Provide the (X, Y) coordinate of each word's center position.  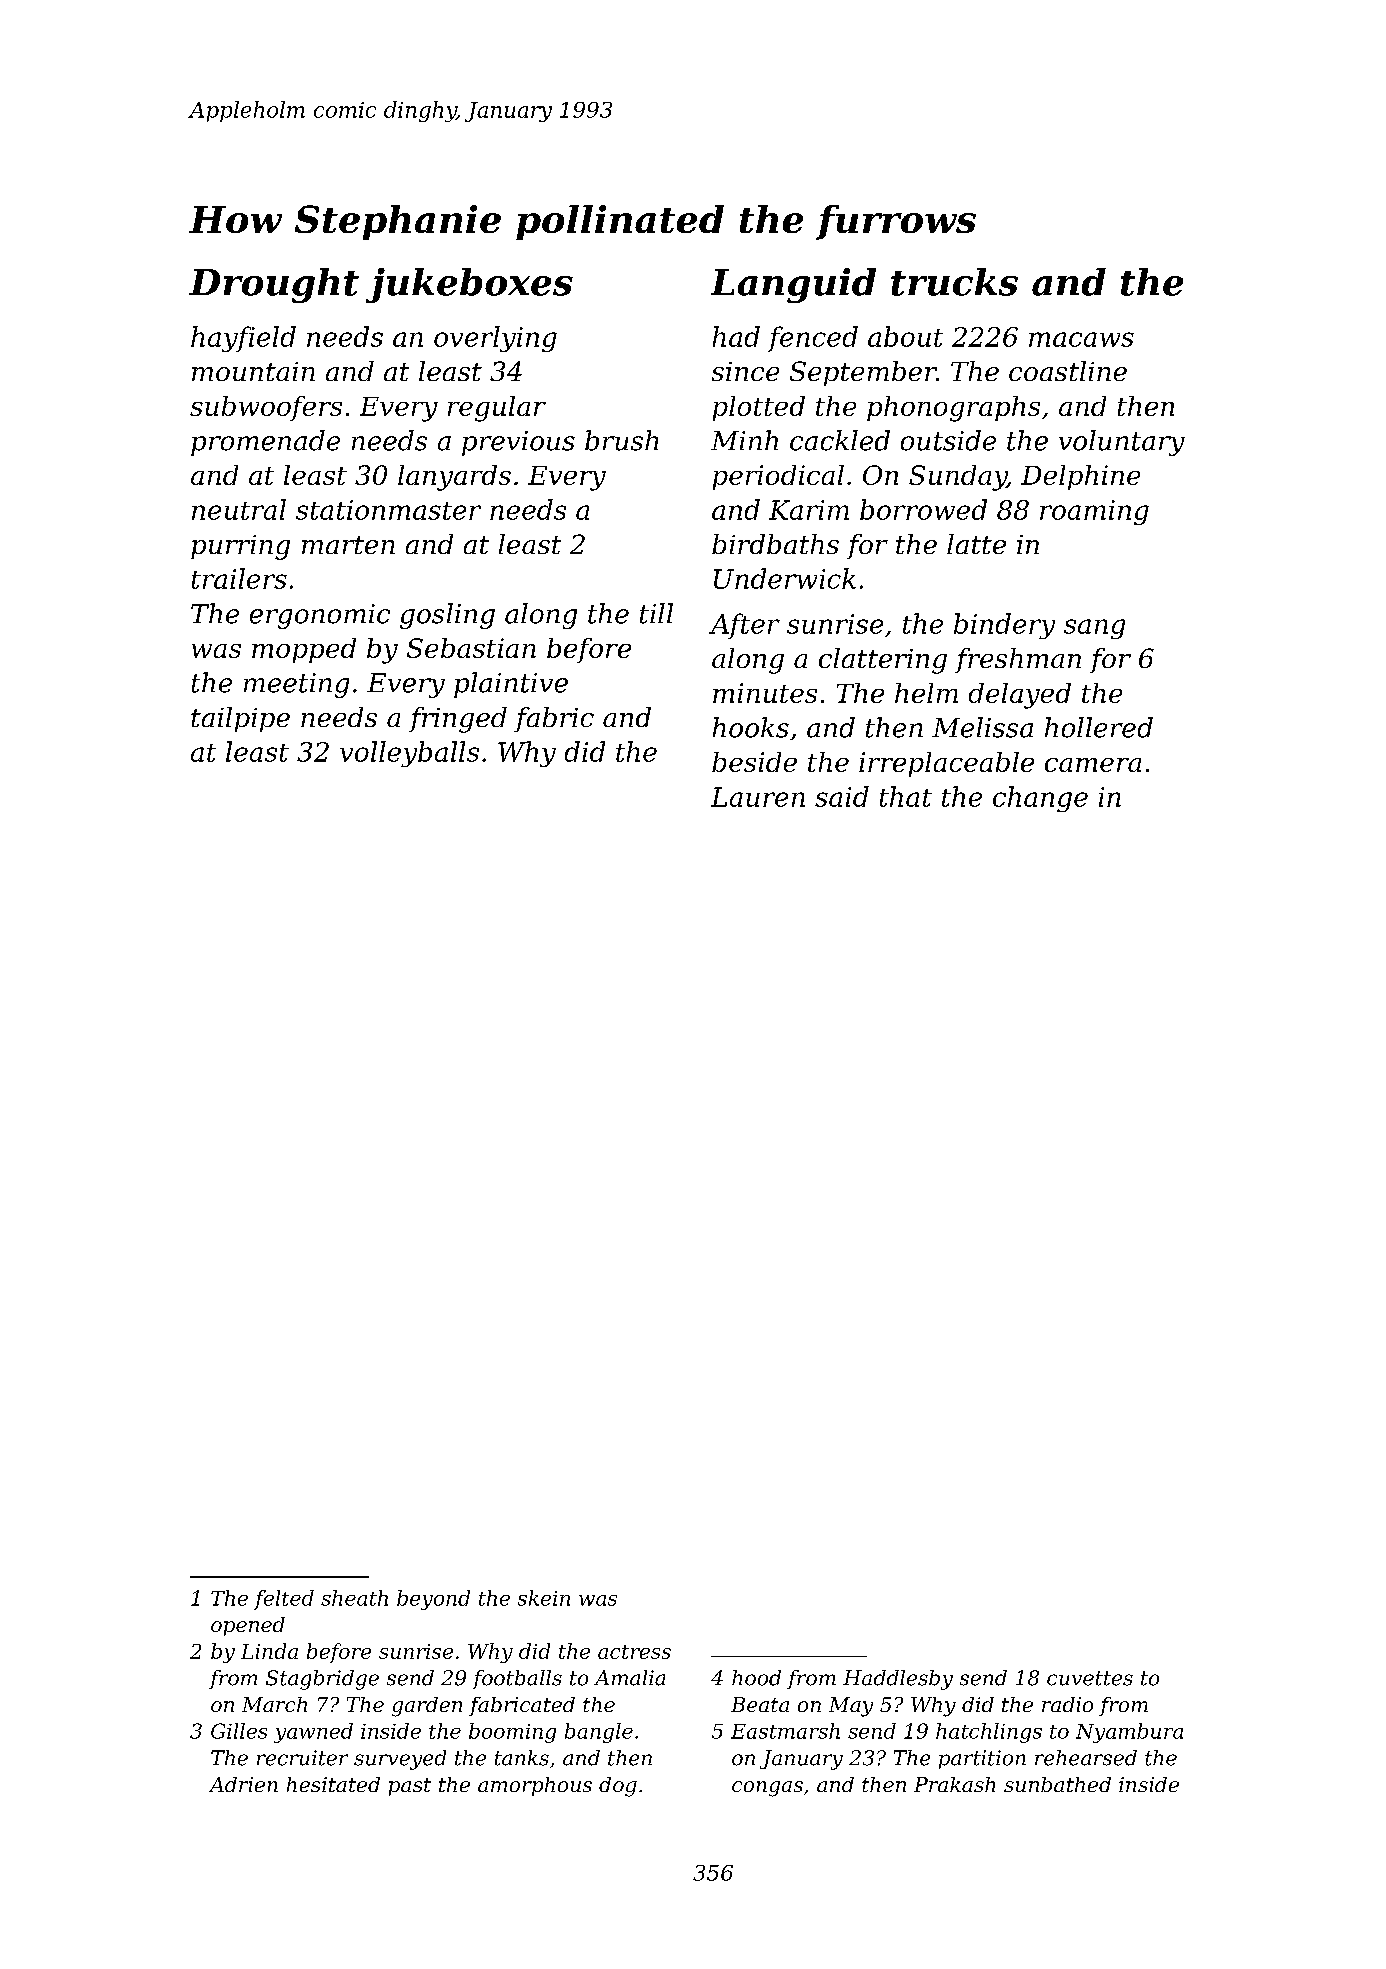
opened (248, 1626)
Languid (793, 285)
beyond (433, 1600)
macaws (1081, 339)
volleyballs (409, 754)
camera (1093, 765)
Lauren (758, 797)
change (1040, 799)
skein (544, 1598)
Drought (274, 285)
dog (618, 1787)
